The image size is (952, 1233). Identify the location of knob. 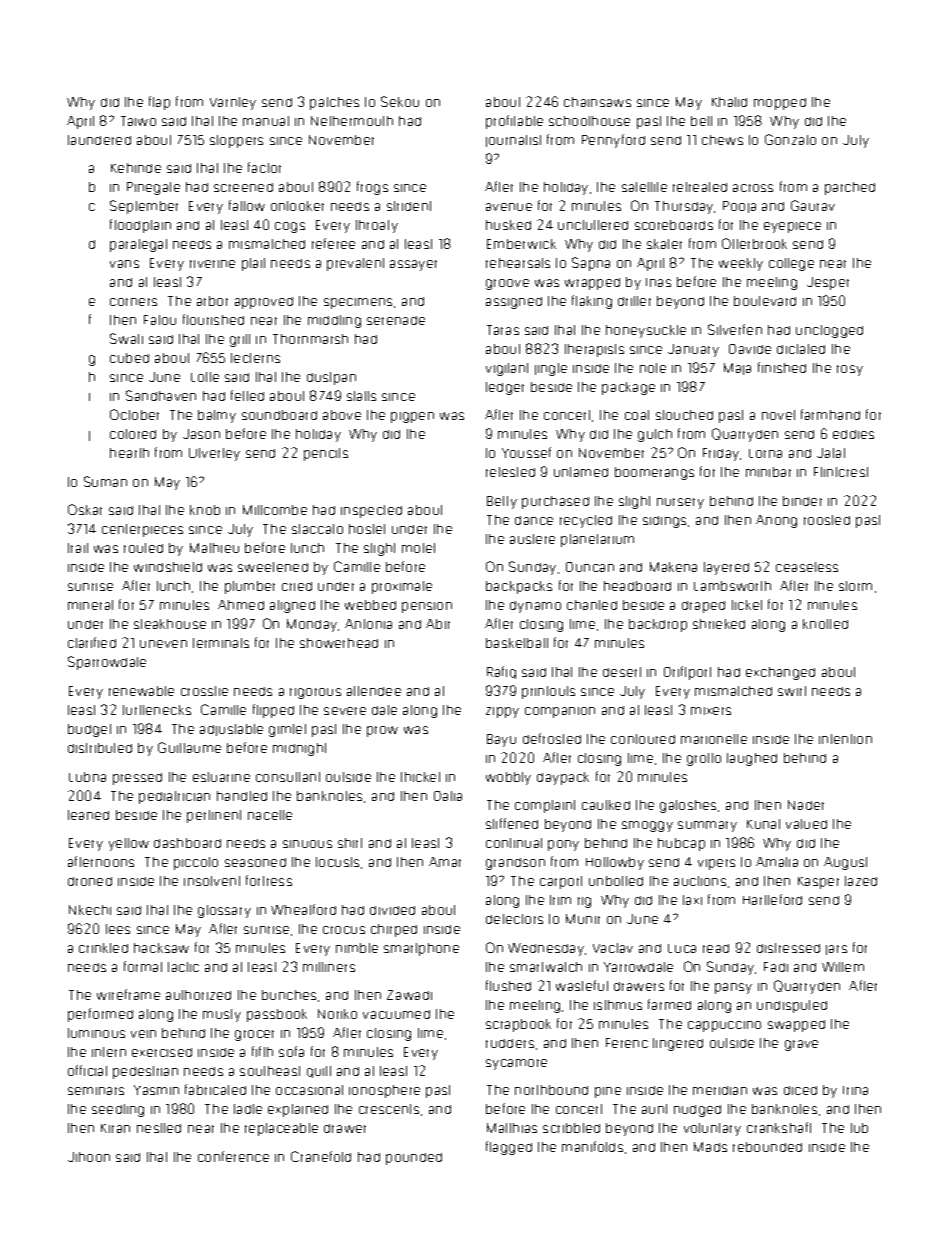
(205, 510).
